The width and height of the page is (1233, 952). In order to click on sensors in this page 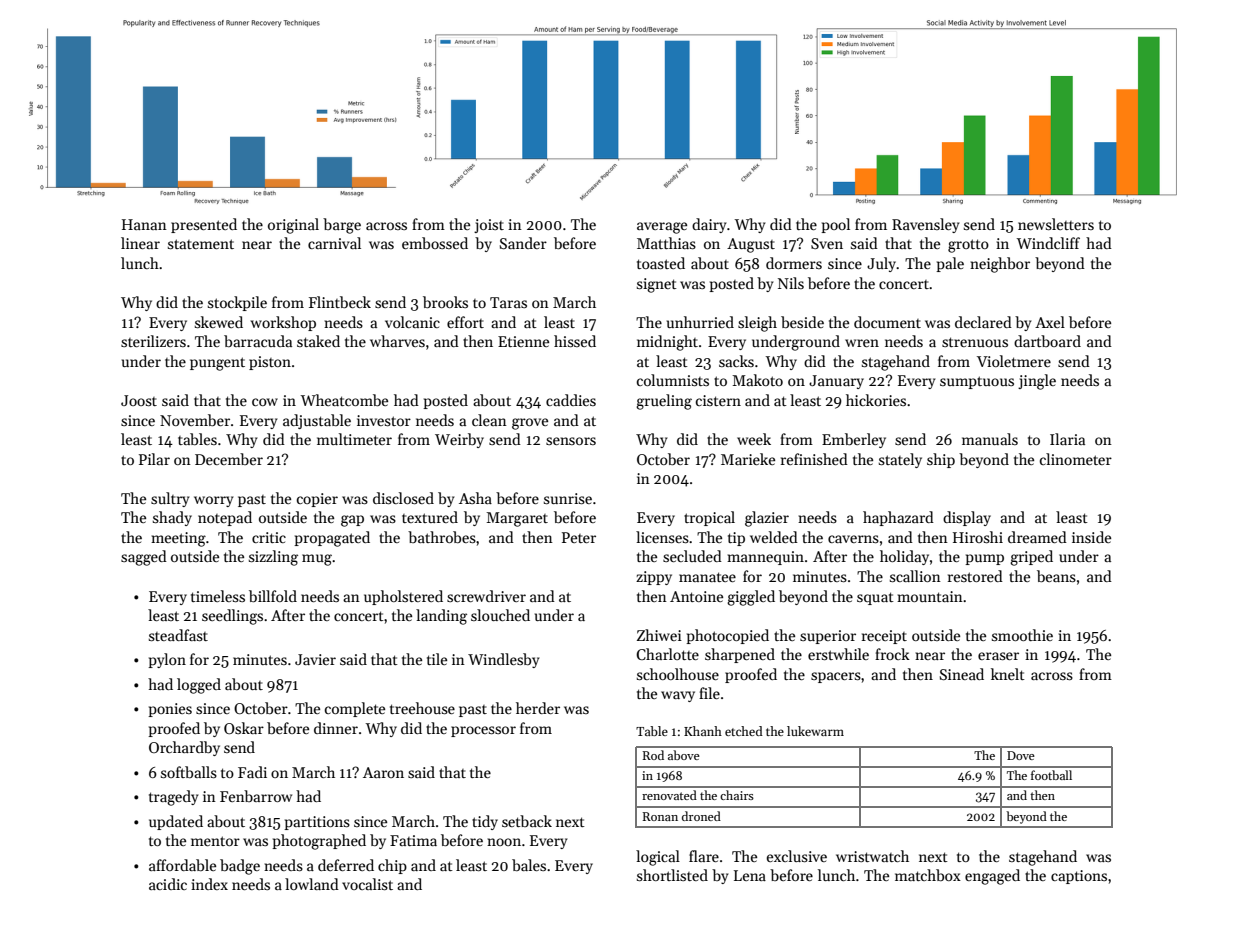, I will do `click(571, 441)`.
